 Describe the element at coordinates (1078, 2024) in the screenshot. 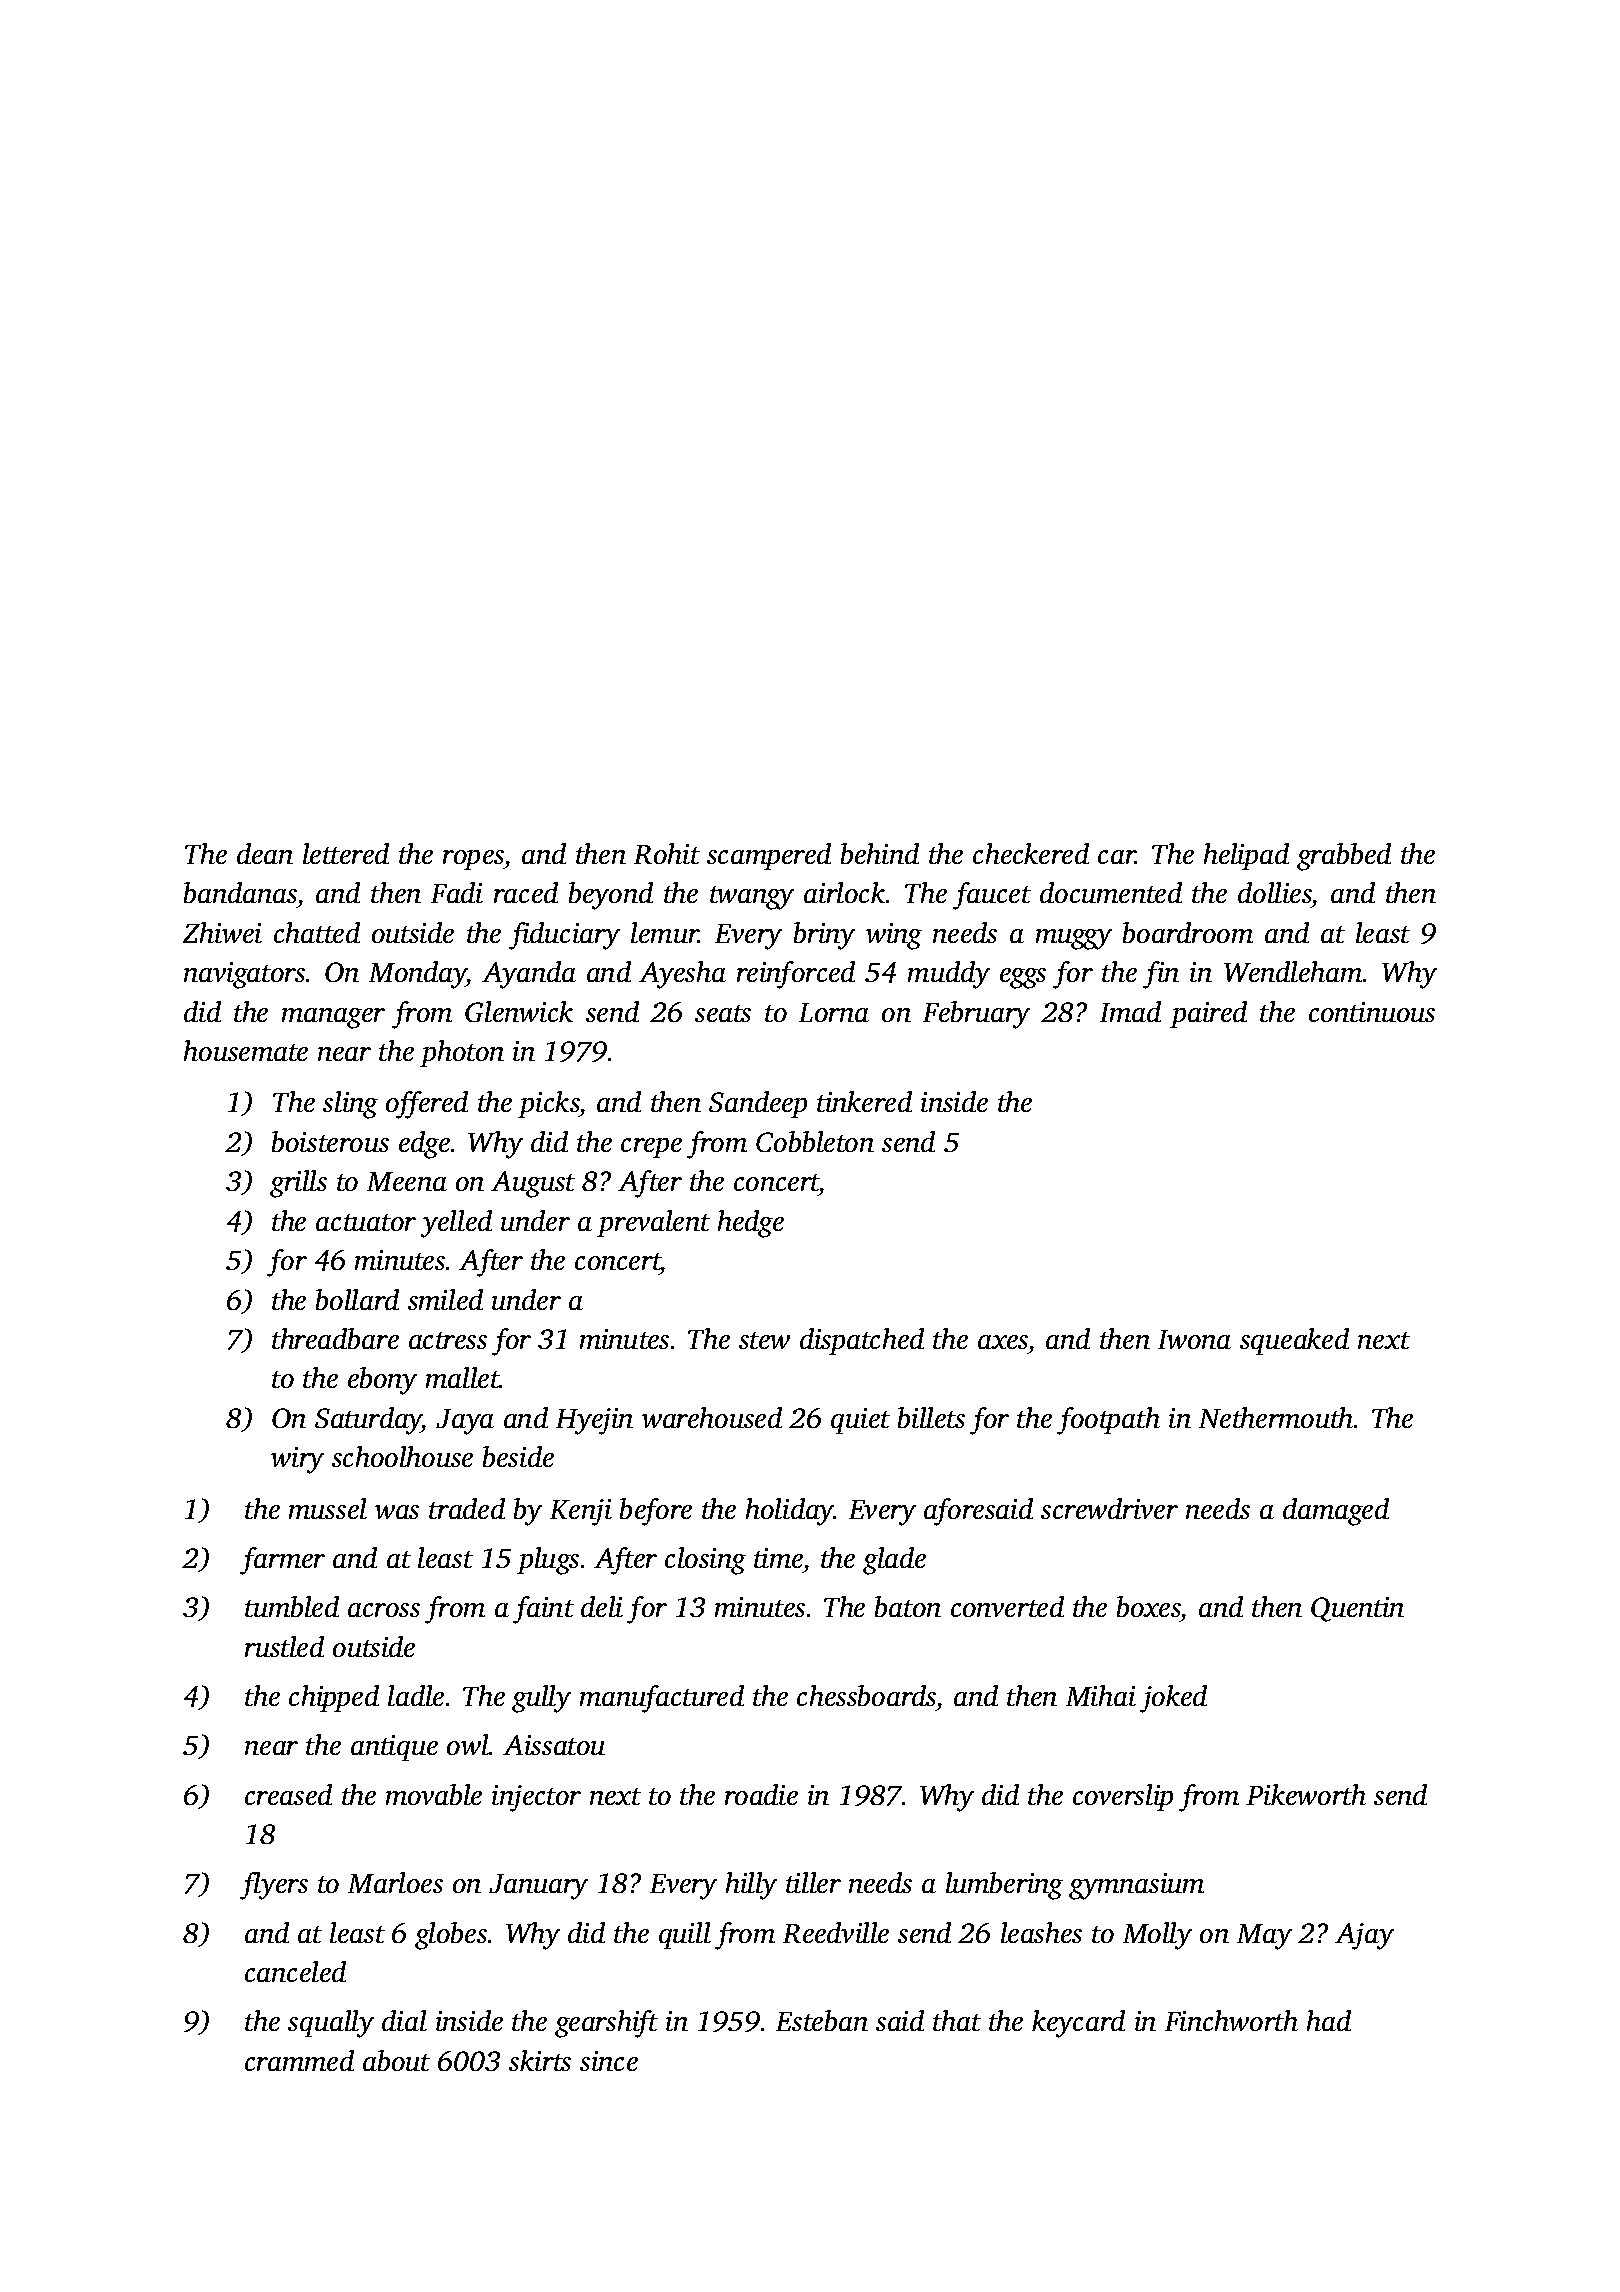

I see `keycard` at that location.
